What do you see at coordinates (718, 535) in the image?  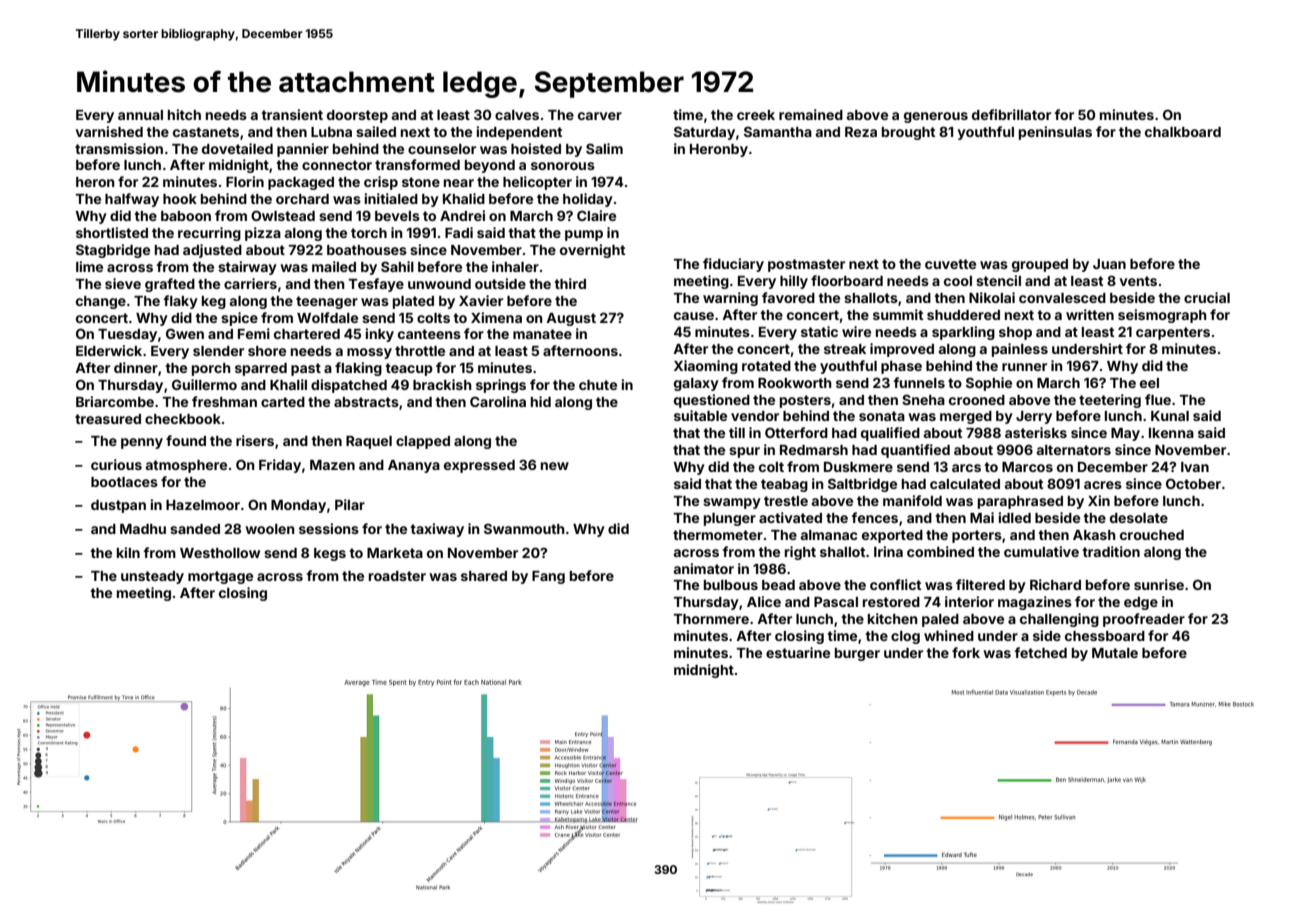 I see `thermometer` at bounding box center [718, 535].
